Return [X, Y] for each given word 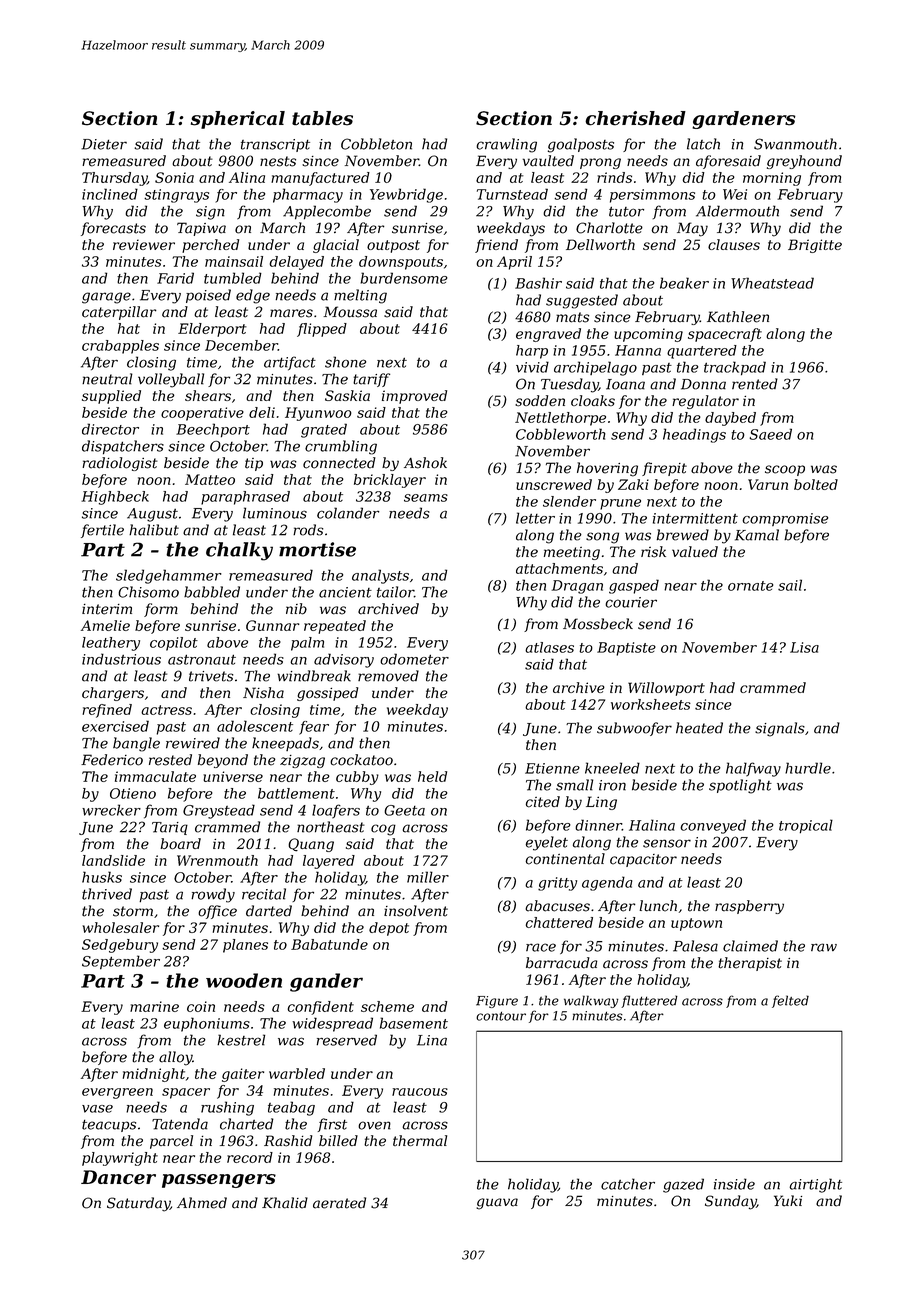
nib [296, 609]
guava [497, 1204]
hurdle [808, 768]
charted [247, 1124]
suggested [582, 301]
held [432, 776]
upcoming [648, 335]
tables [322, 118]
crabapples [120, 347]
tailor [395, 592]
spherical [238, 120]
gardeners [743, 120]
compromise [785, 519]
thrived [107, 894]
